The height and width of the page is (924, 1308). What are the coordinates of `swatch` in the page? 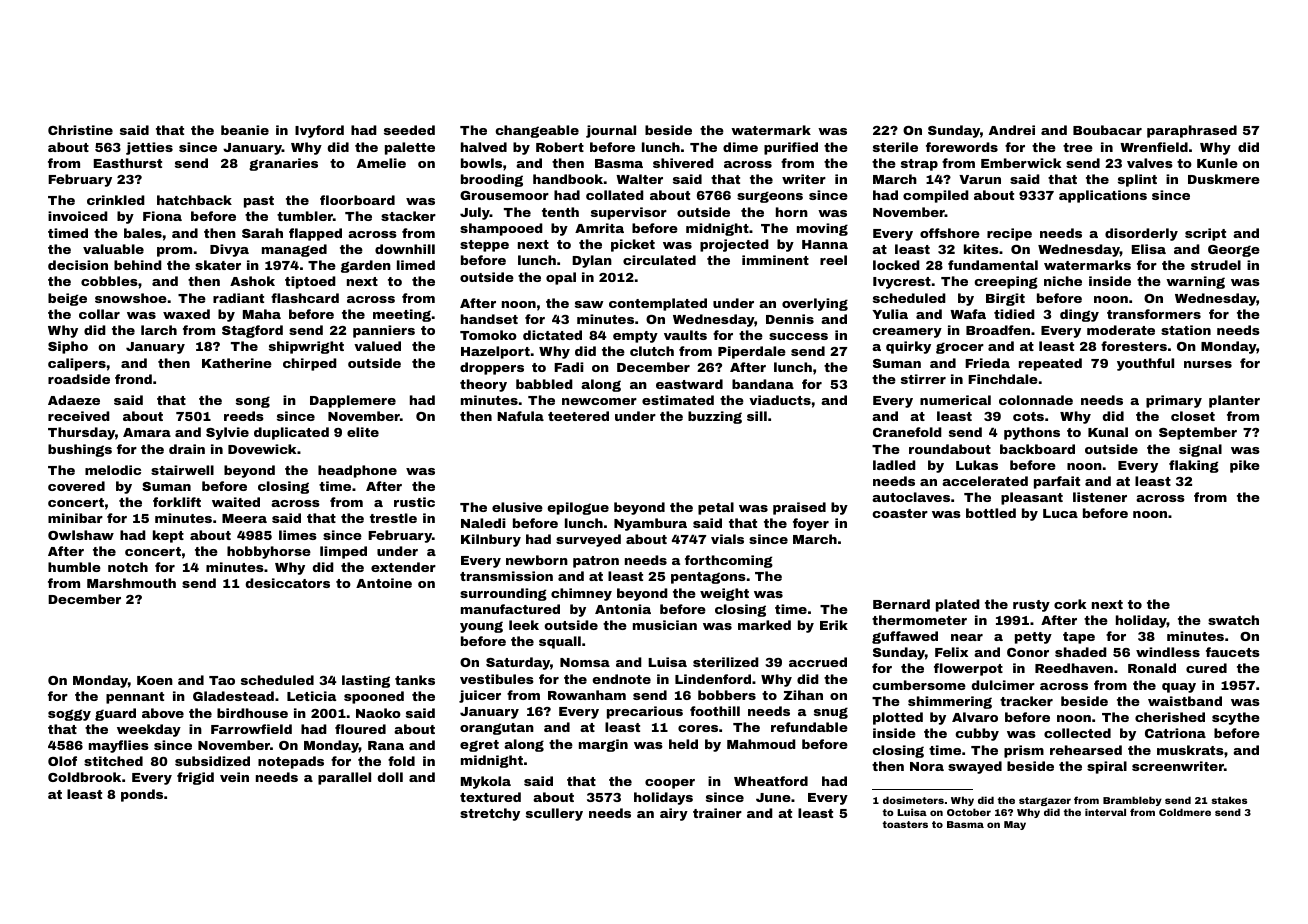 It's located at (1233, 620).
